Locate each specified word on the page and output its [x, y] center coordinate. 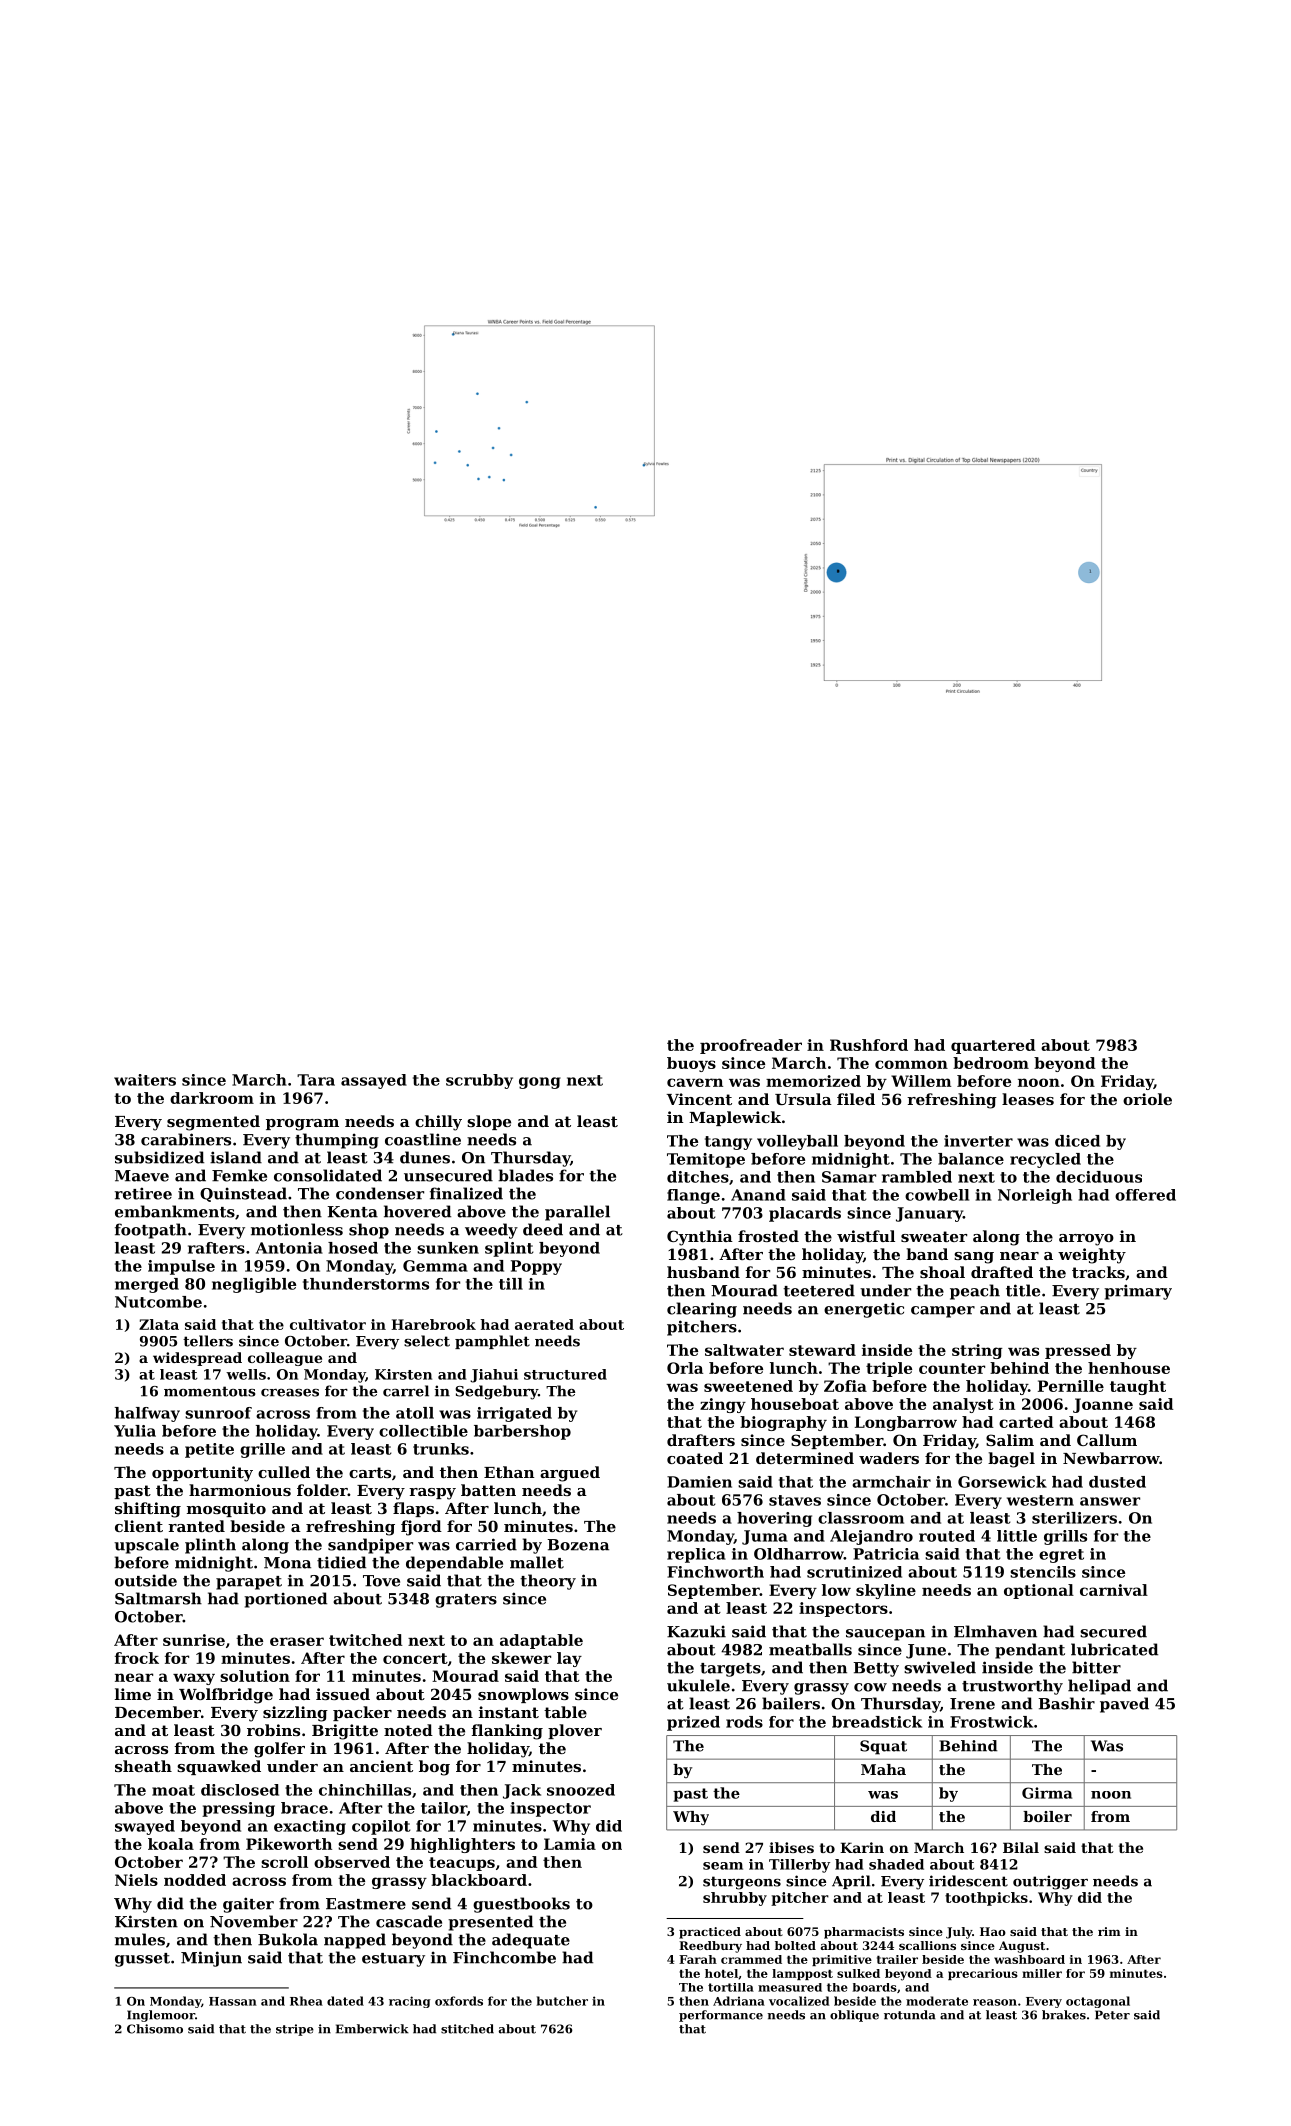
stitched [467, 2029]
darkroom [212, 1098]
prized [693, 1723]
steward [822, 1350]
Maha [883, 1769]
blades [525, 1175]
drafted [1002, 1272]
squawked [219, 1767]
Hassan [233, 2001]
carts [370, 1472]
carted [1026, 1422]
